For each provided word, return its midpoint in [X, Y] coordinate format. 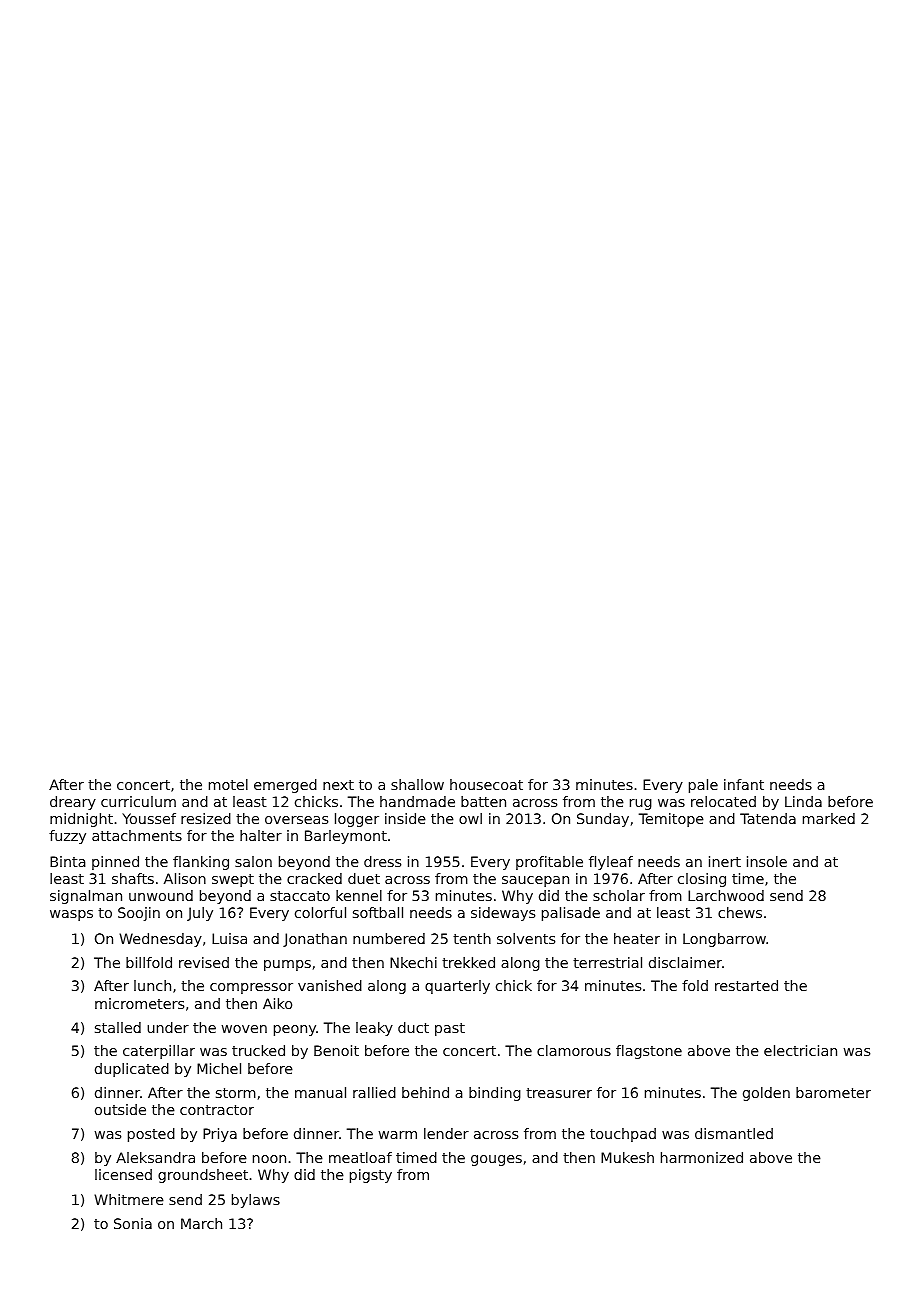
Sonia [133, 1223]
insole [767, 861]
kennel [359, 895]
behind [425, 1092]
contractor [217, 1110]
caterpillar [159, 1052]
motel [228, 784]
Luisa [229, 938]
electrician [800, 1050]
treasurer [559, 1093]
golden [766, 1094]
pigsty [371, 1176]
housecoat [486, 784]
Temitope [671, 820]
